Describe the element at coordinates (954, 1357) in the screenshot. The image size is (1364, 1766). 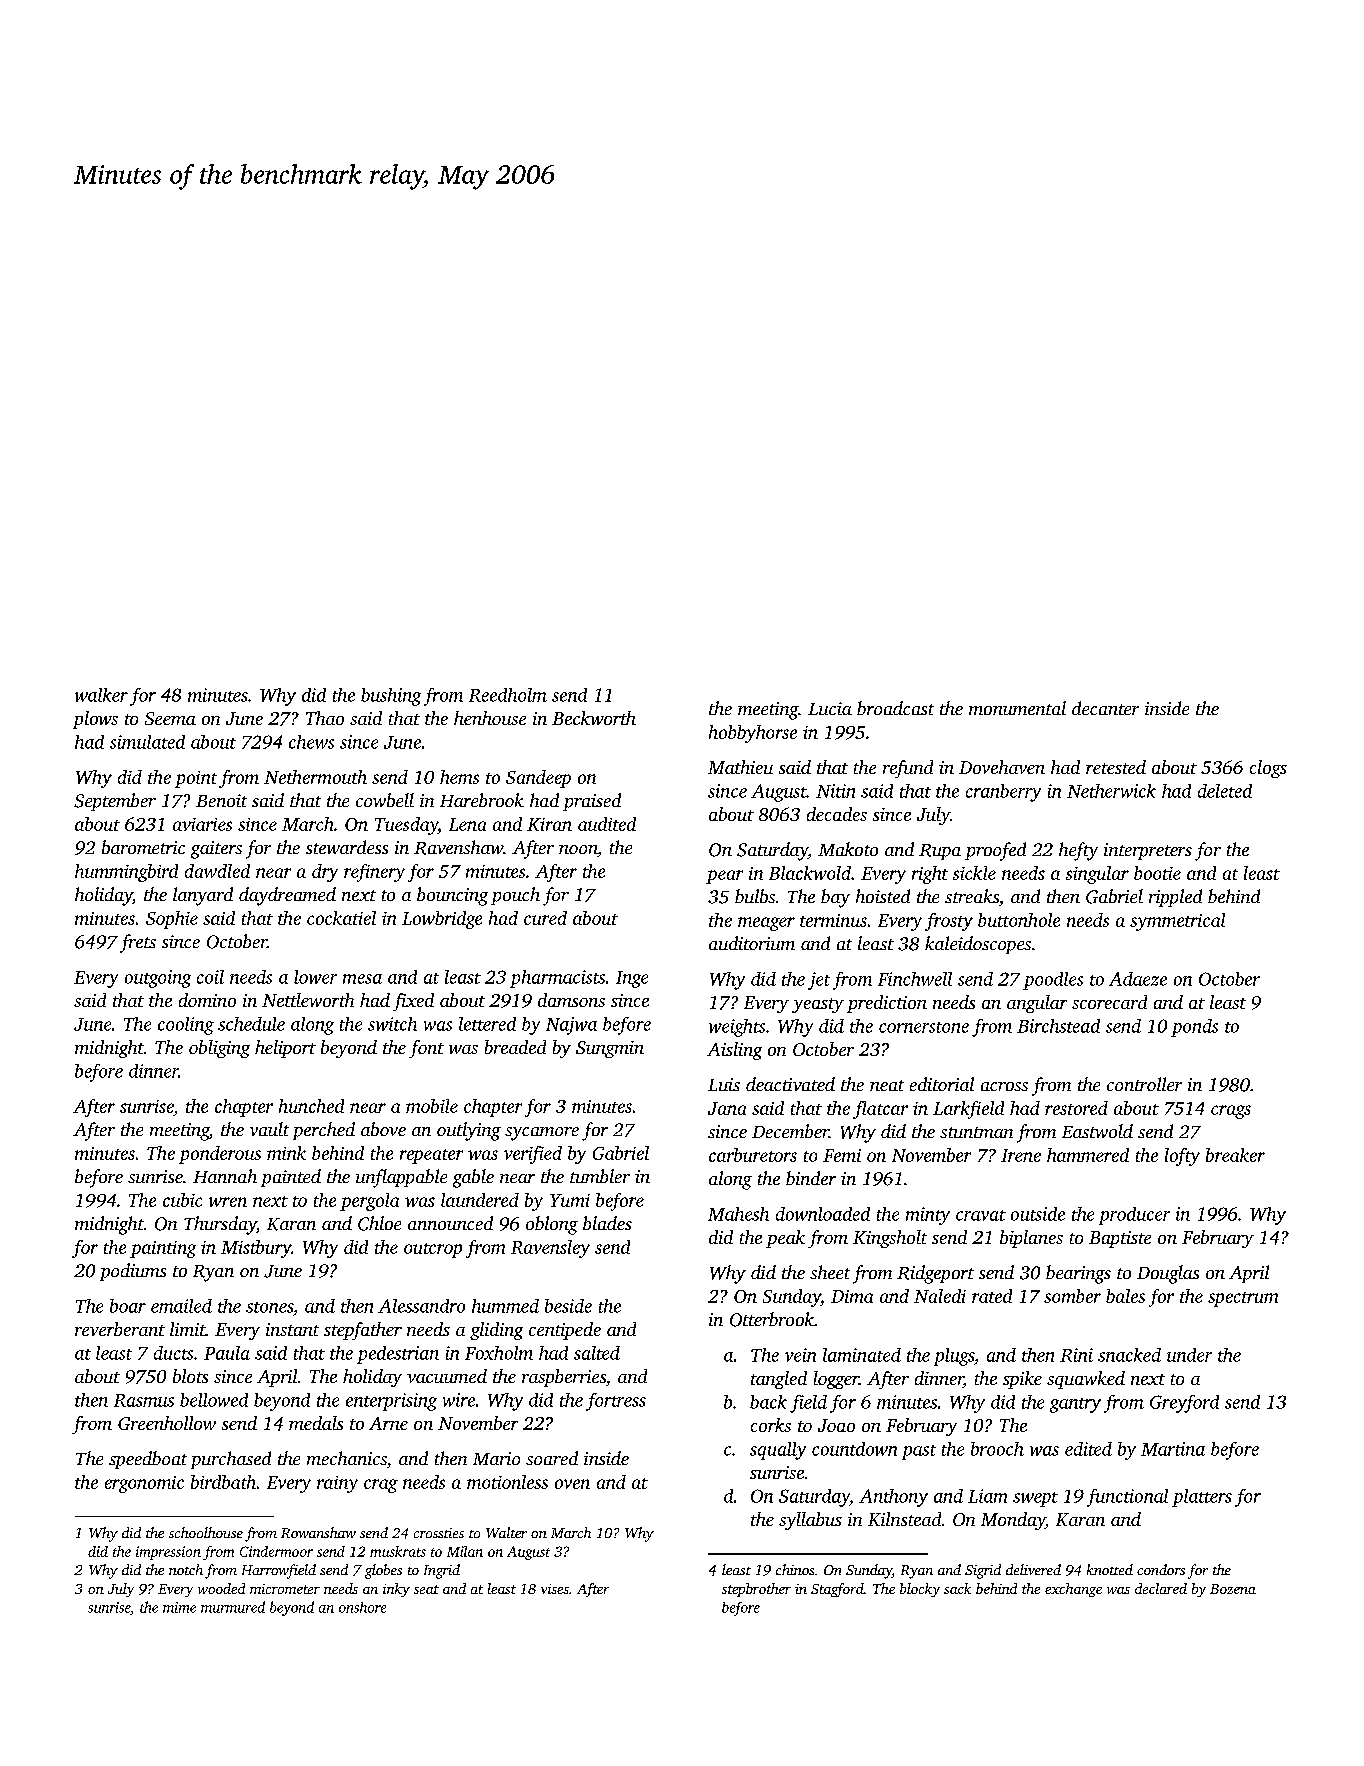
I see `plugs` at that location.
